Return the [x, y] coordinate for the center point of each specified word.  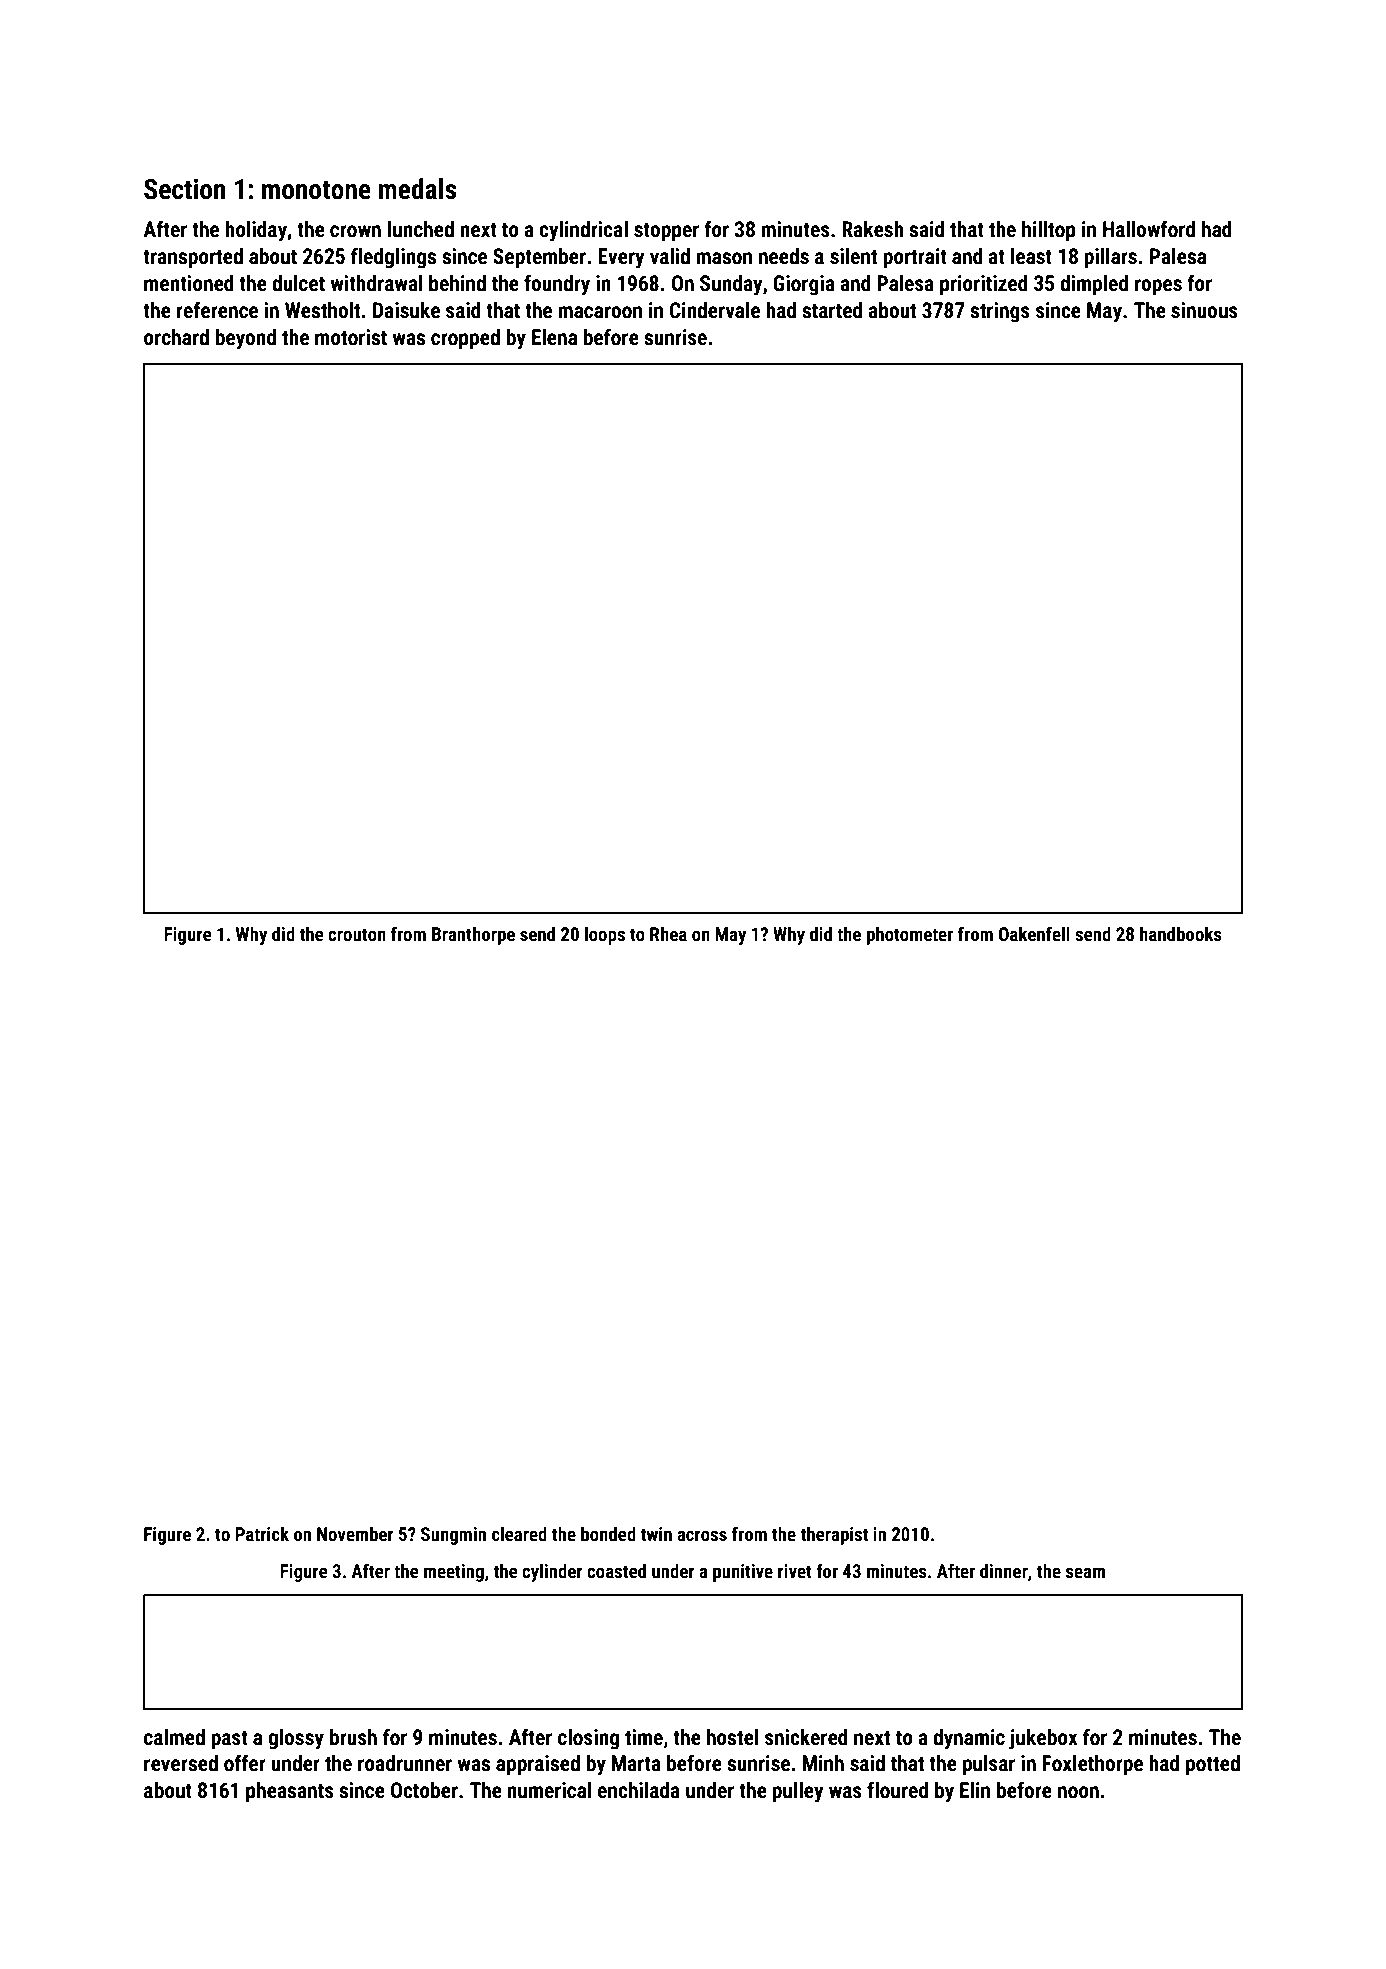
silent [853, 256]
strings [1000, 312]
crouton [357, 934]
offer [245, 1762]
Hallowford [1149, 228]
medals [417, 189]
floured [897, 1789]
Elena [554, 337]
